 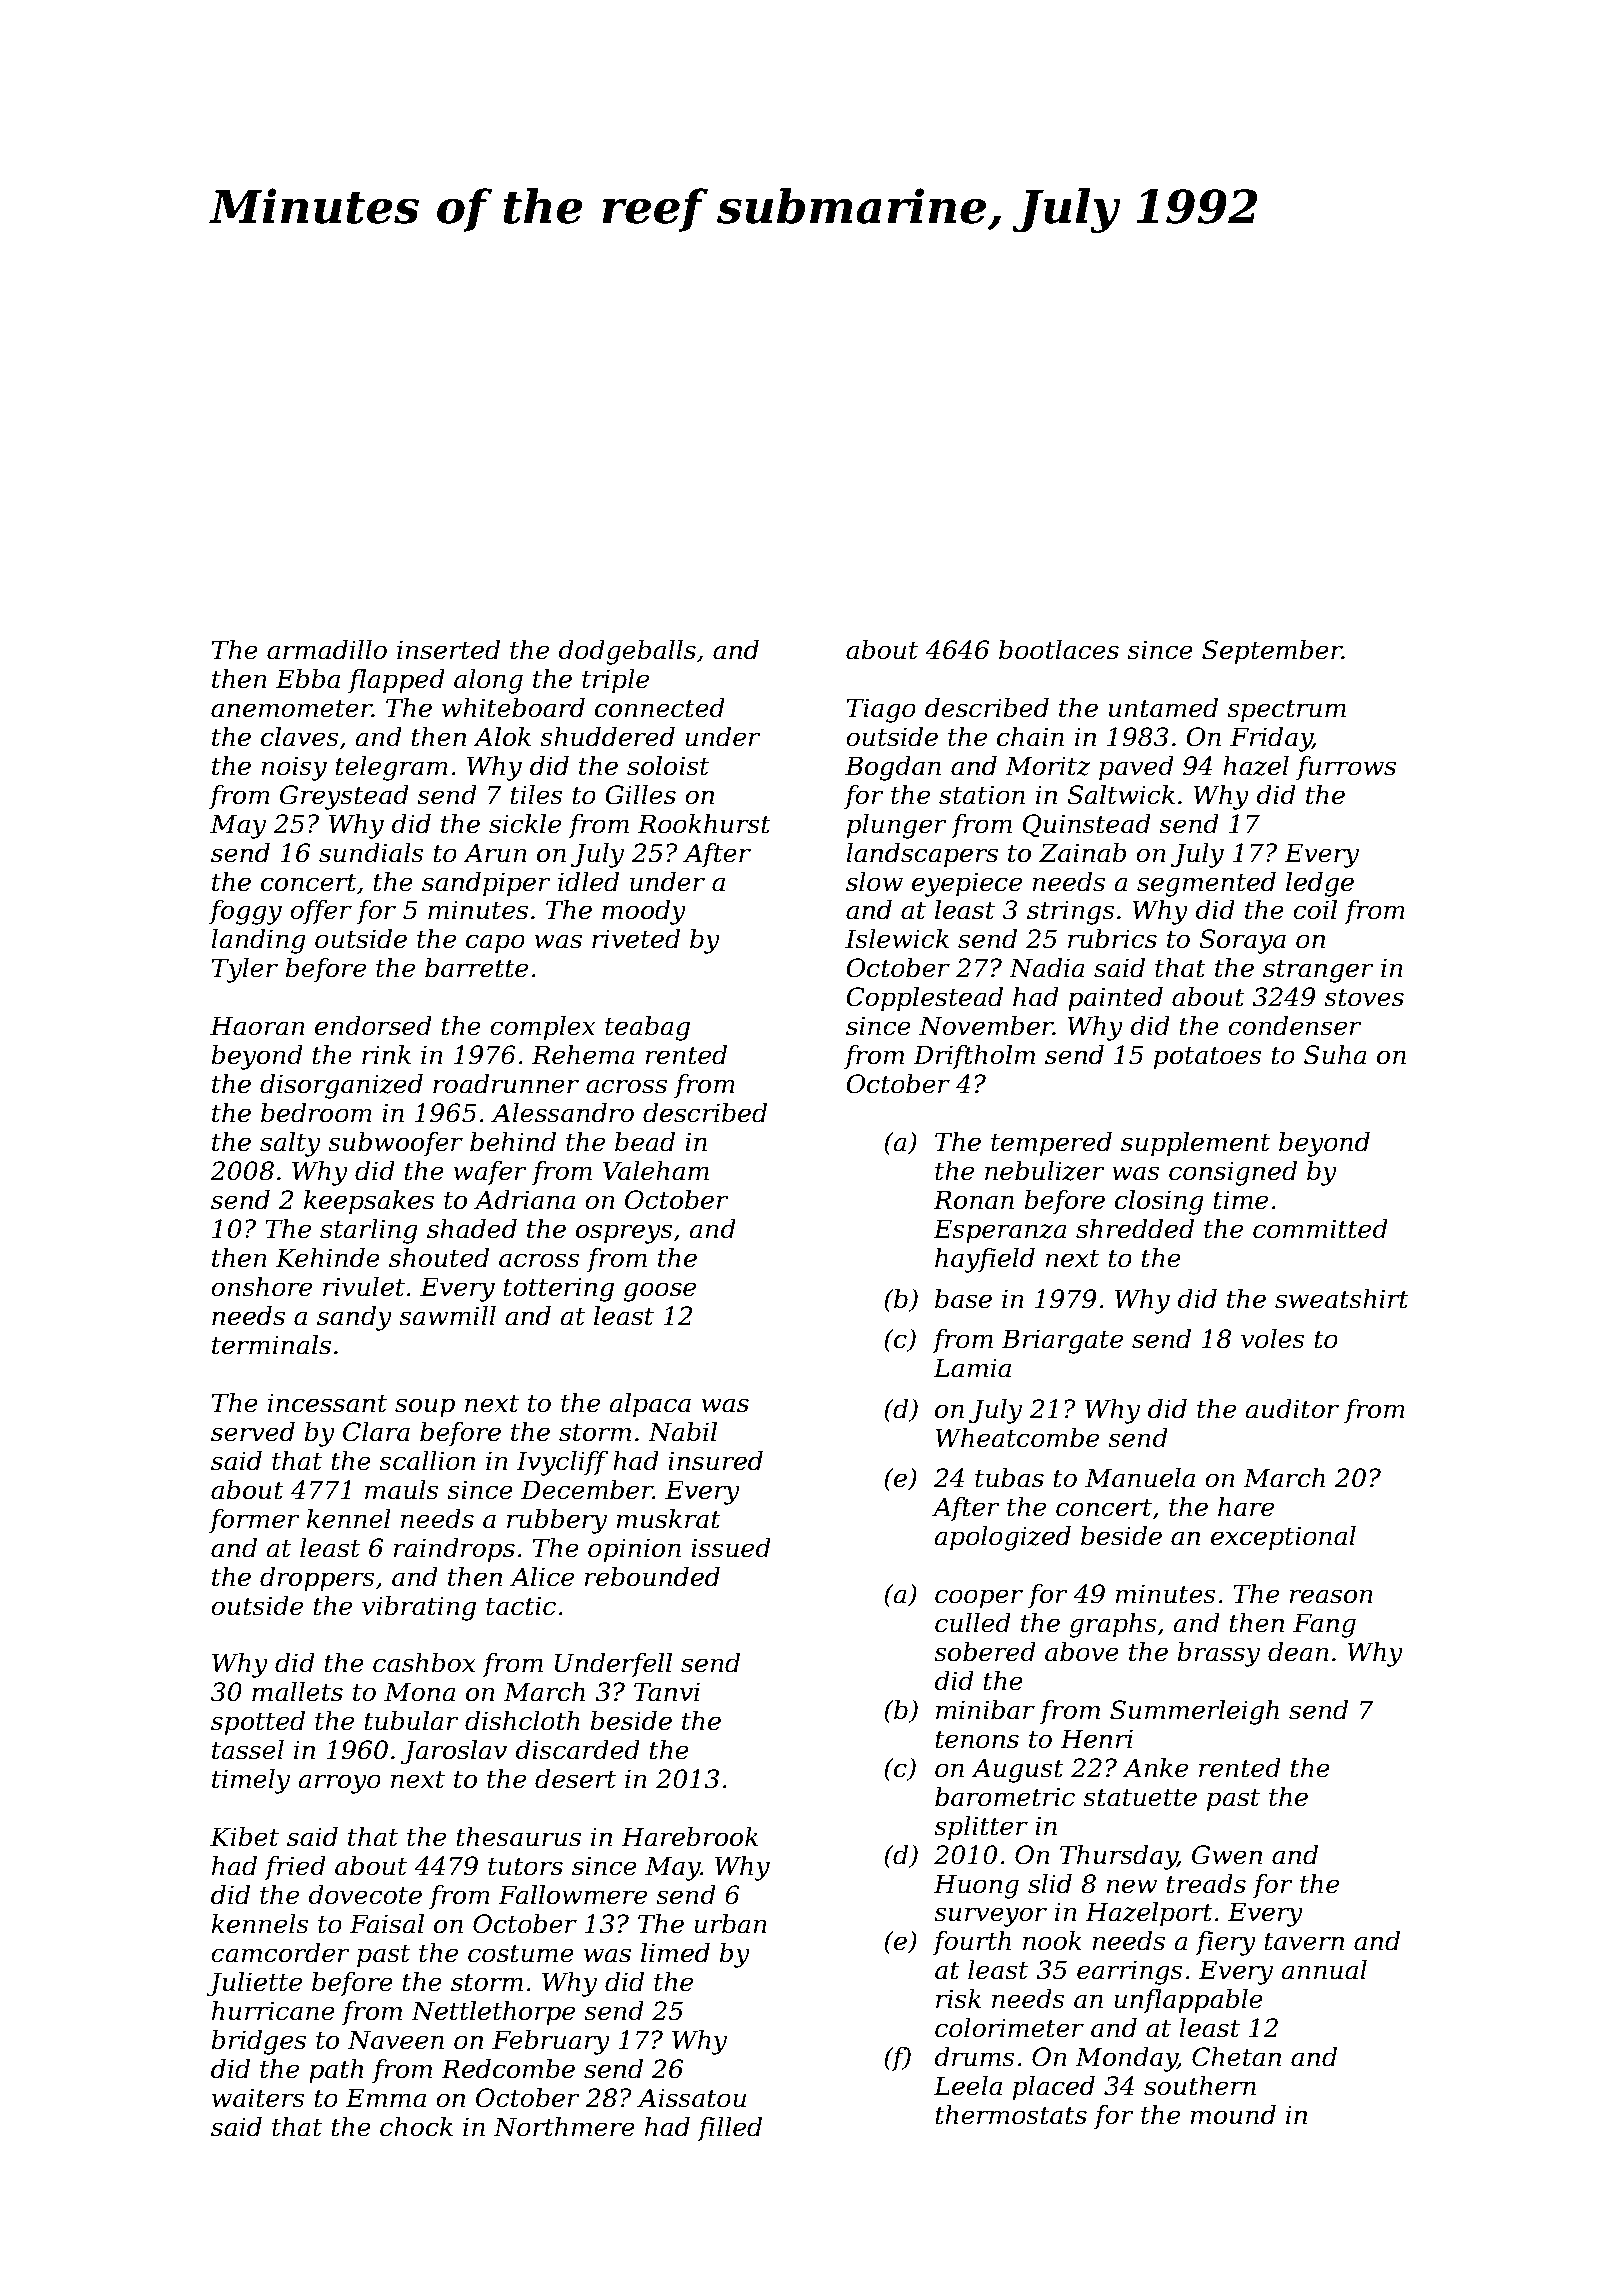 What do you see at coordinates (647, 1028) in the screenshot?
I see `teabag` at bounding box center [647, 1028].
